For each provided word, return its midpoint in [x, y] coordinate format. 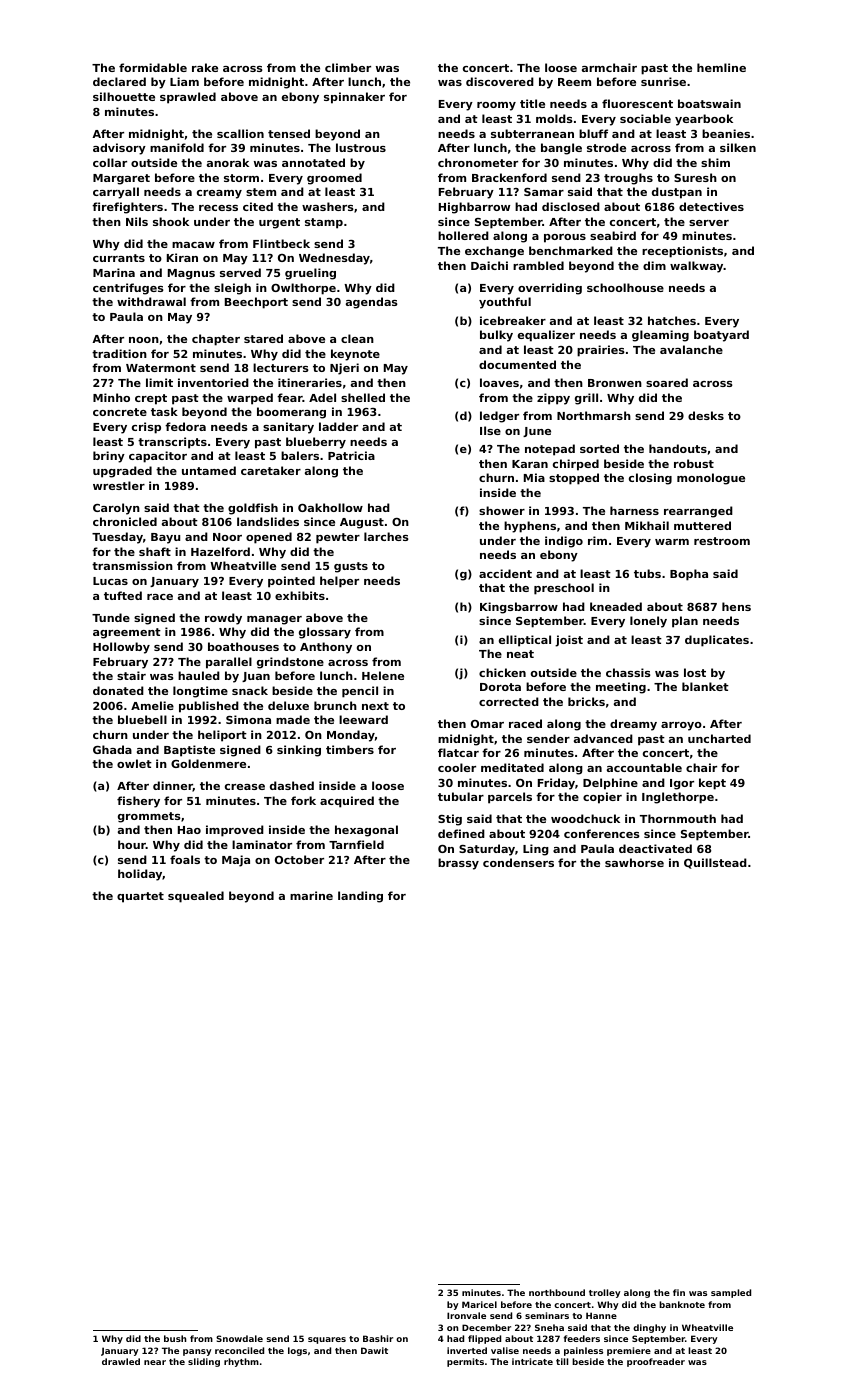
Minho [111, 397]
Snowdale [239, 1338]
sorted [599, 448]
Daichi [489, 265]
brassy [458, 864]
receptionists [682, 252]
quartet [140, 897]
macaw [193, 245]
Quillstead [715, 863]
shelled [363, 397]
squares [327, 1340]
